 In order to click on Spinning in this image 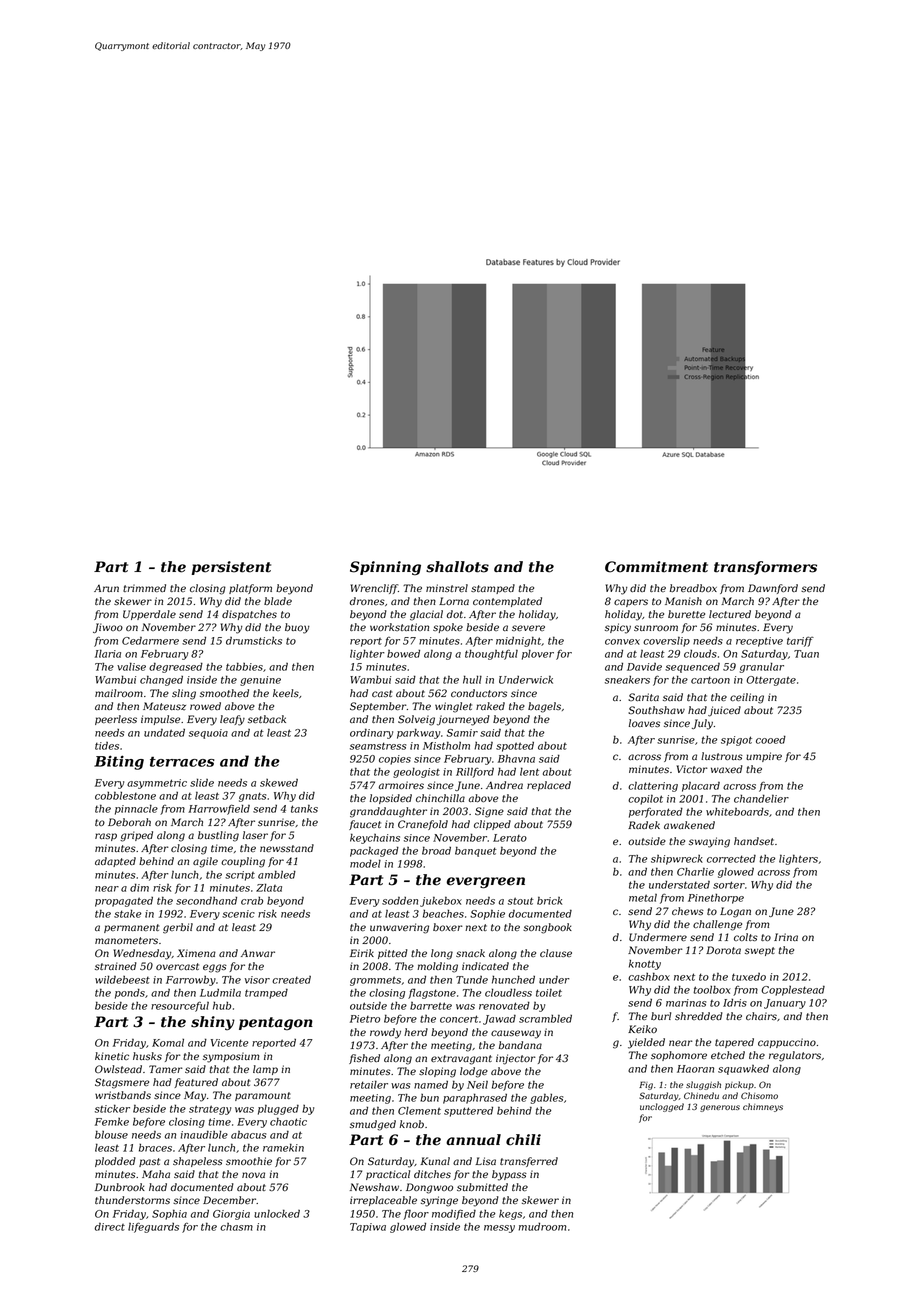, I will do `click(385, 568)`.
